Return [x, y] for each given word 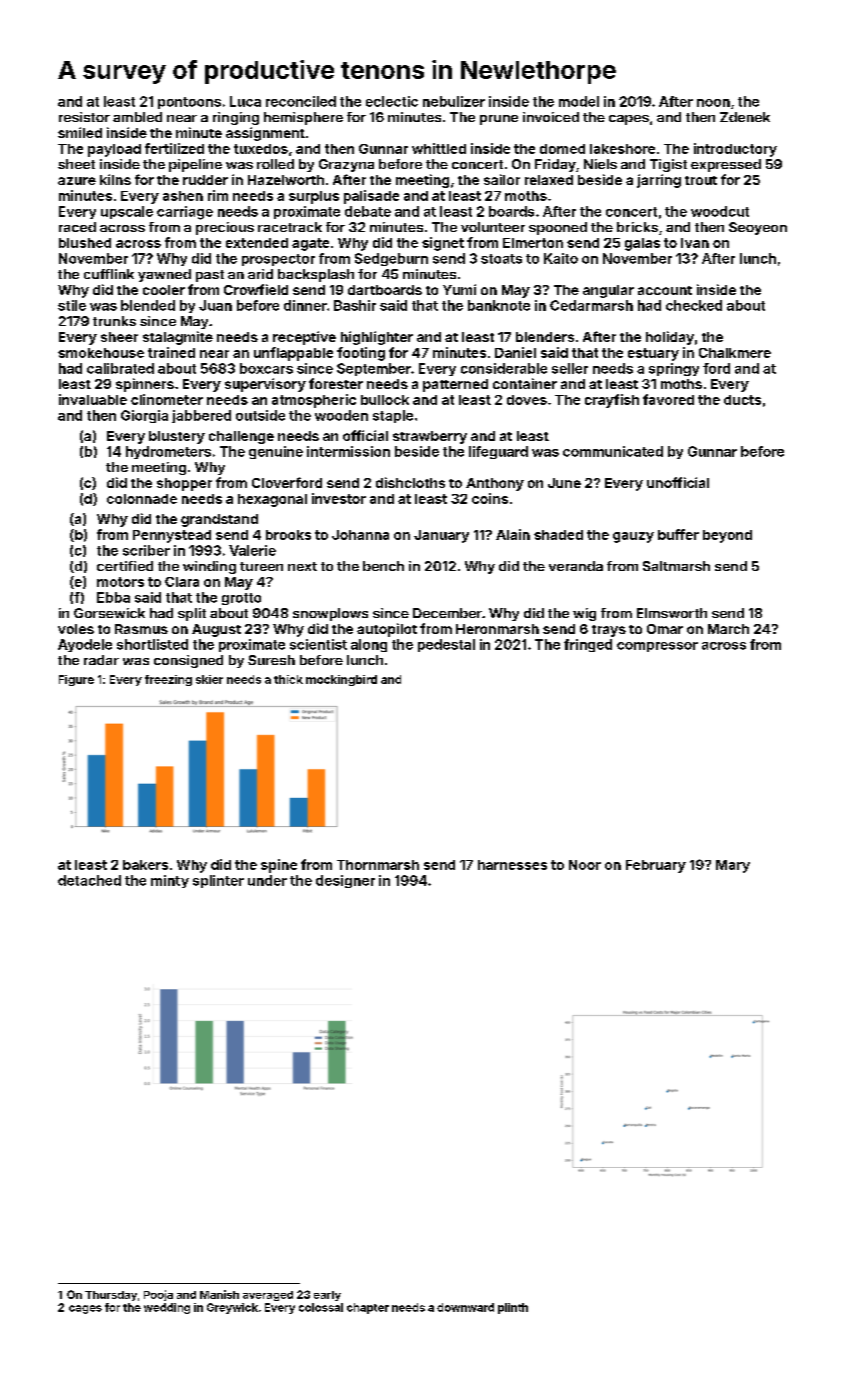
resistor [84, 117]
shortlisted [152, 644]
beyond [727, 536]
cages [85, 1309]
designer [345, 881]
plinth [513, 1308]
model [579, 101]
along [369, 645]
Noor [585, 865]
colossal [321, 1307]
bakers [145, 865]
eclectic [392, 101]
